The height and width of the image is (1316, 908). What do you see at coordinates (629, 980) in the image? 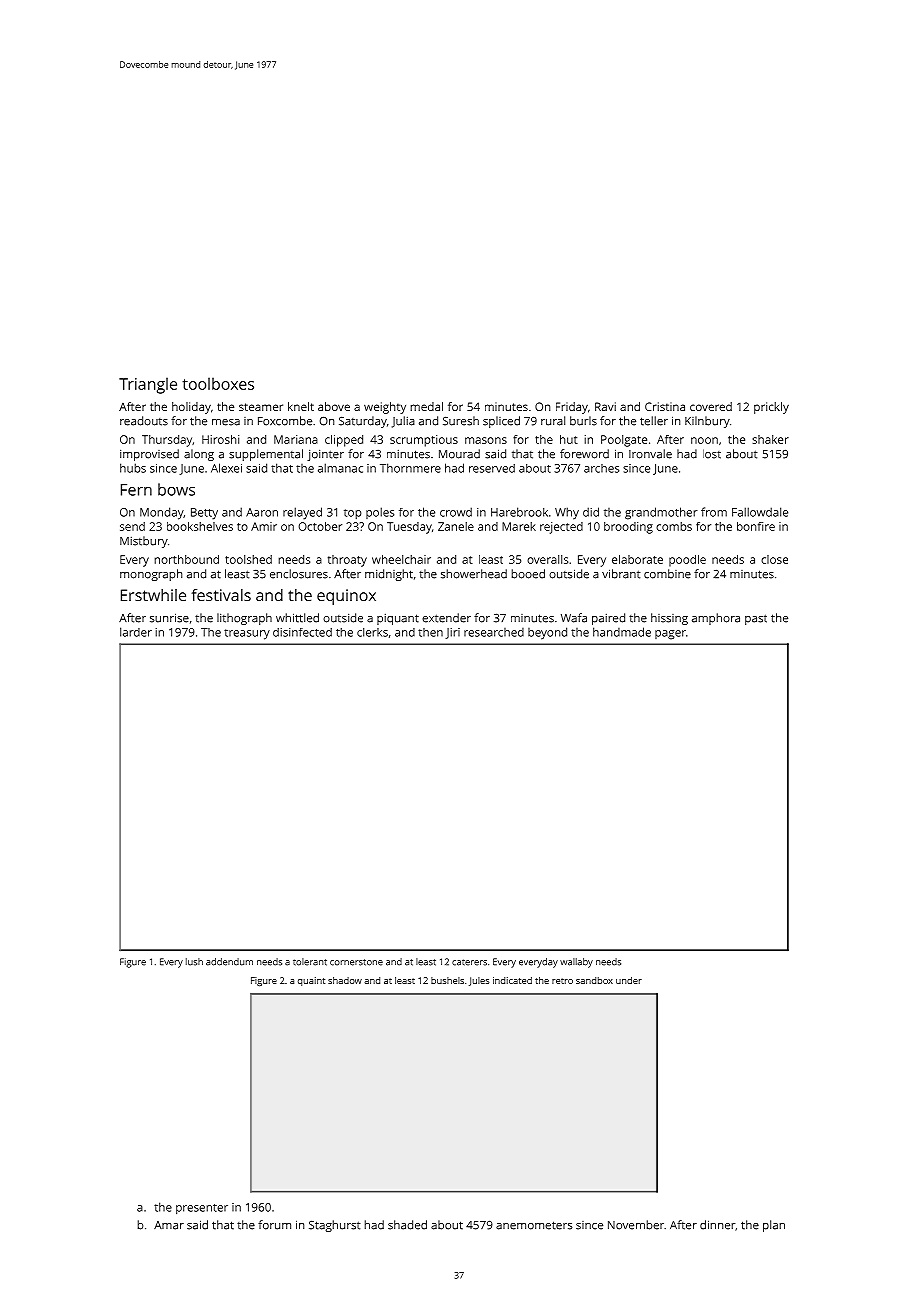
I see `under` at bounding box center [629, 980].
